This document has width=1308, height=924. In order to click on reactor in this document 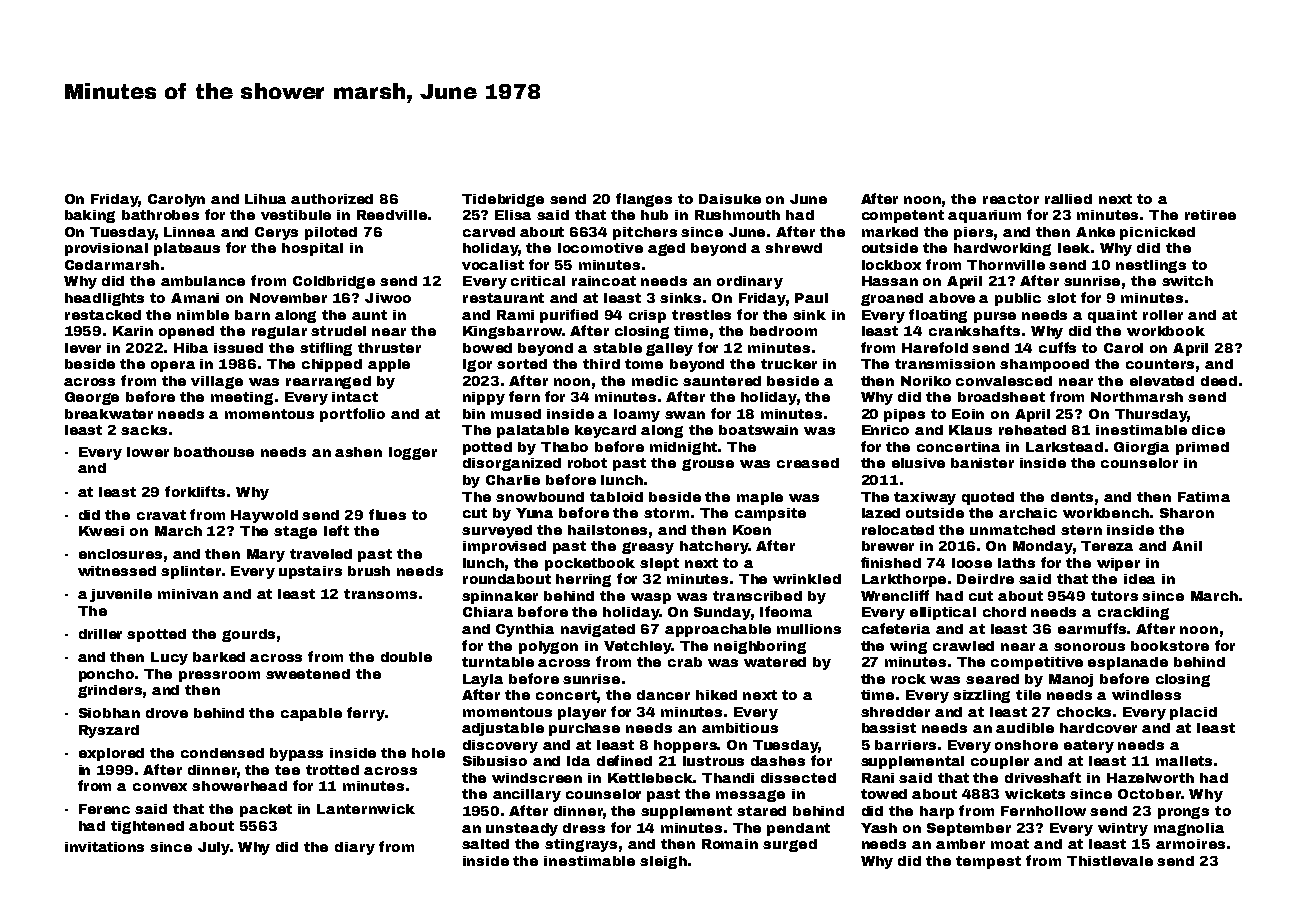, I will do `click(1011, 199)`.
